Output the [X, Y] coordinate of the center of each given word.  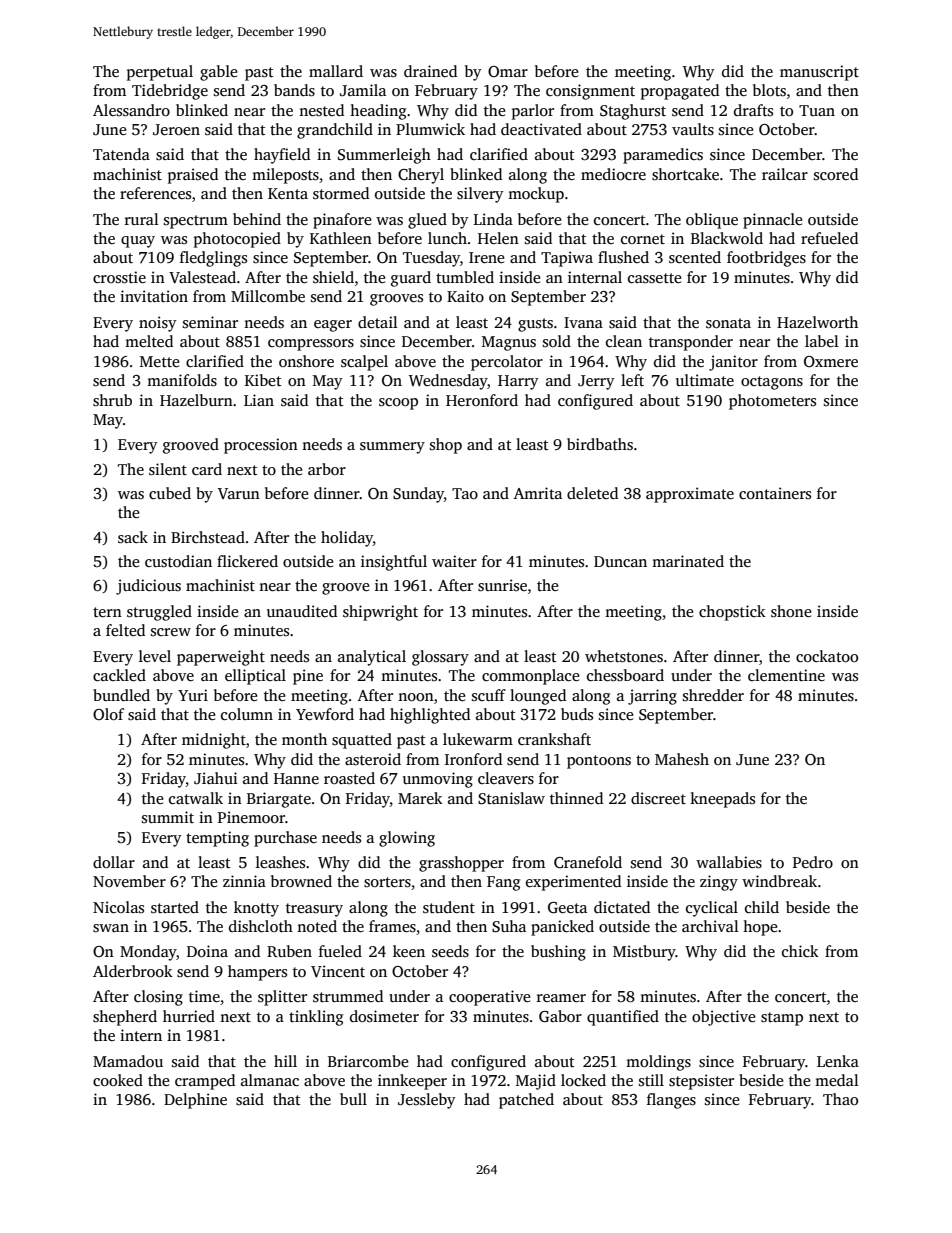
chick [800, 951]
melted [149, 341]
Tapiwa [567, 259]
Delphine [195, 1101]
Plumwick [430, 129]
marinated [688, 561]
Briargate [279, 800]
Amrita [538, 493]
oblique [712, 221]
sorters [387, 882]
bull [353, 1099]
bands [294, 90]
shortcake [685, 174]
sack [133, 537]
